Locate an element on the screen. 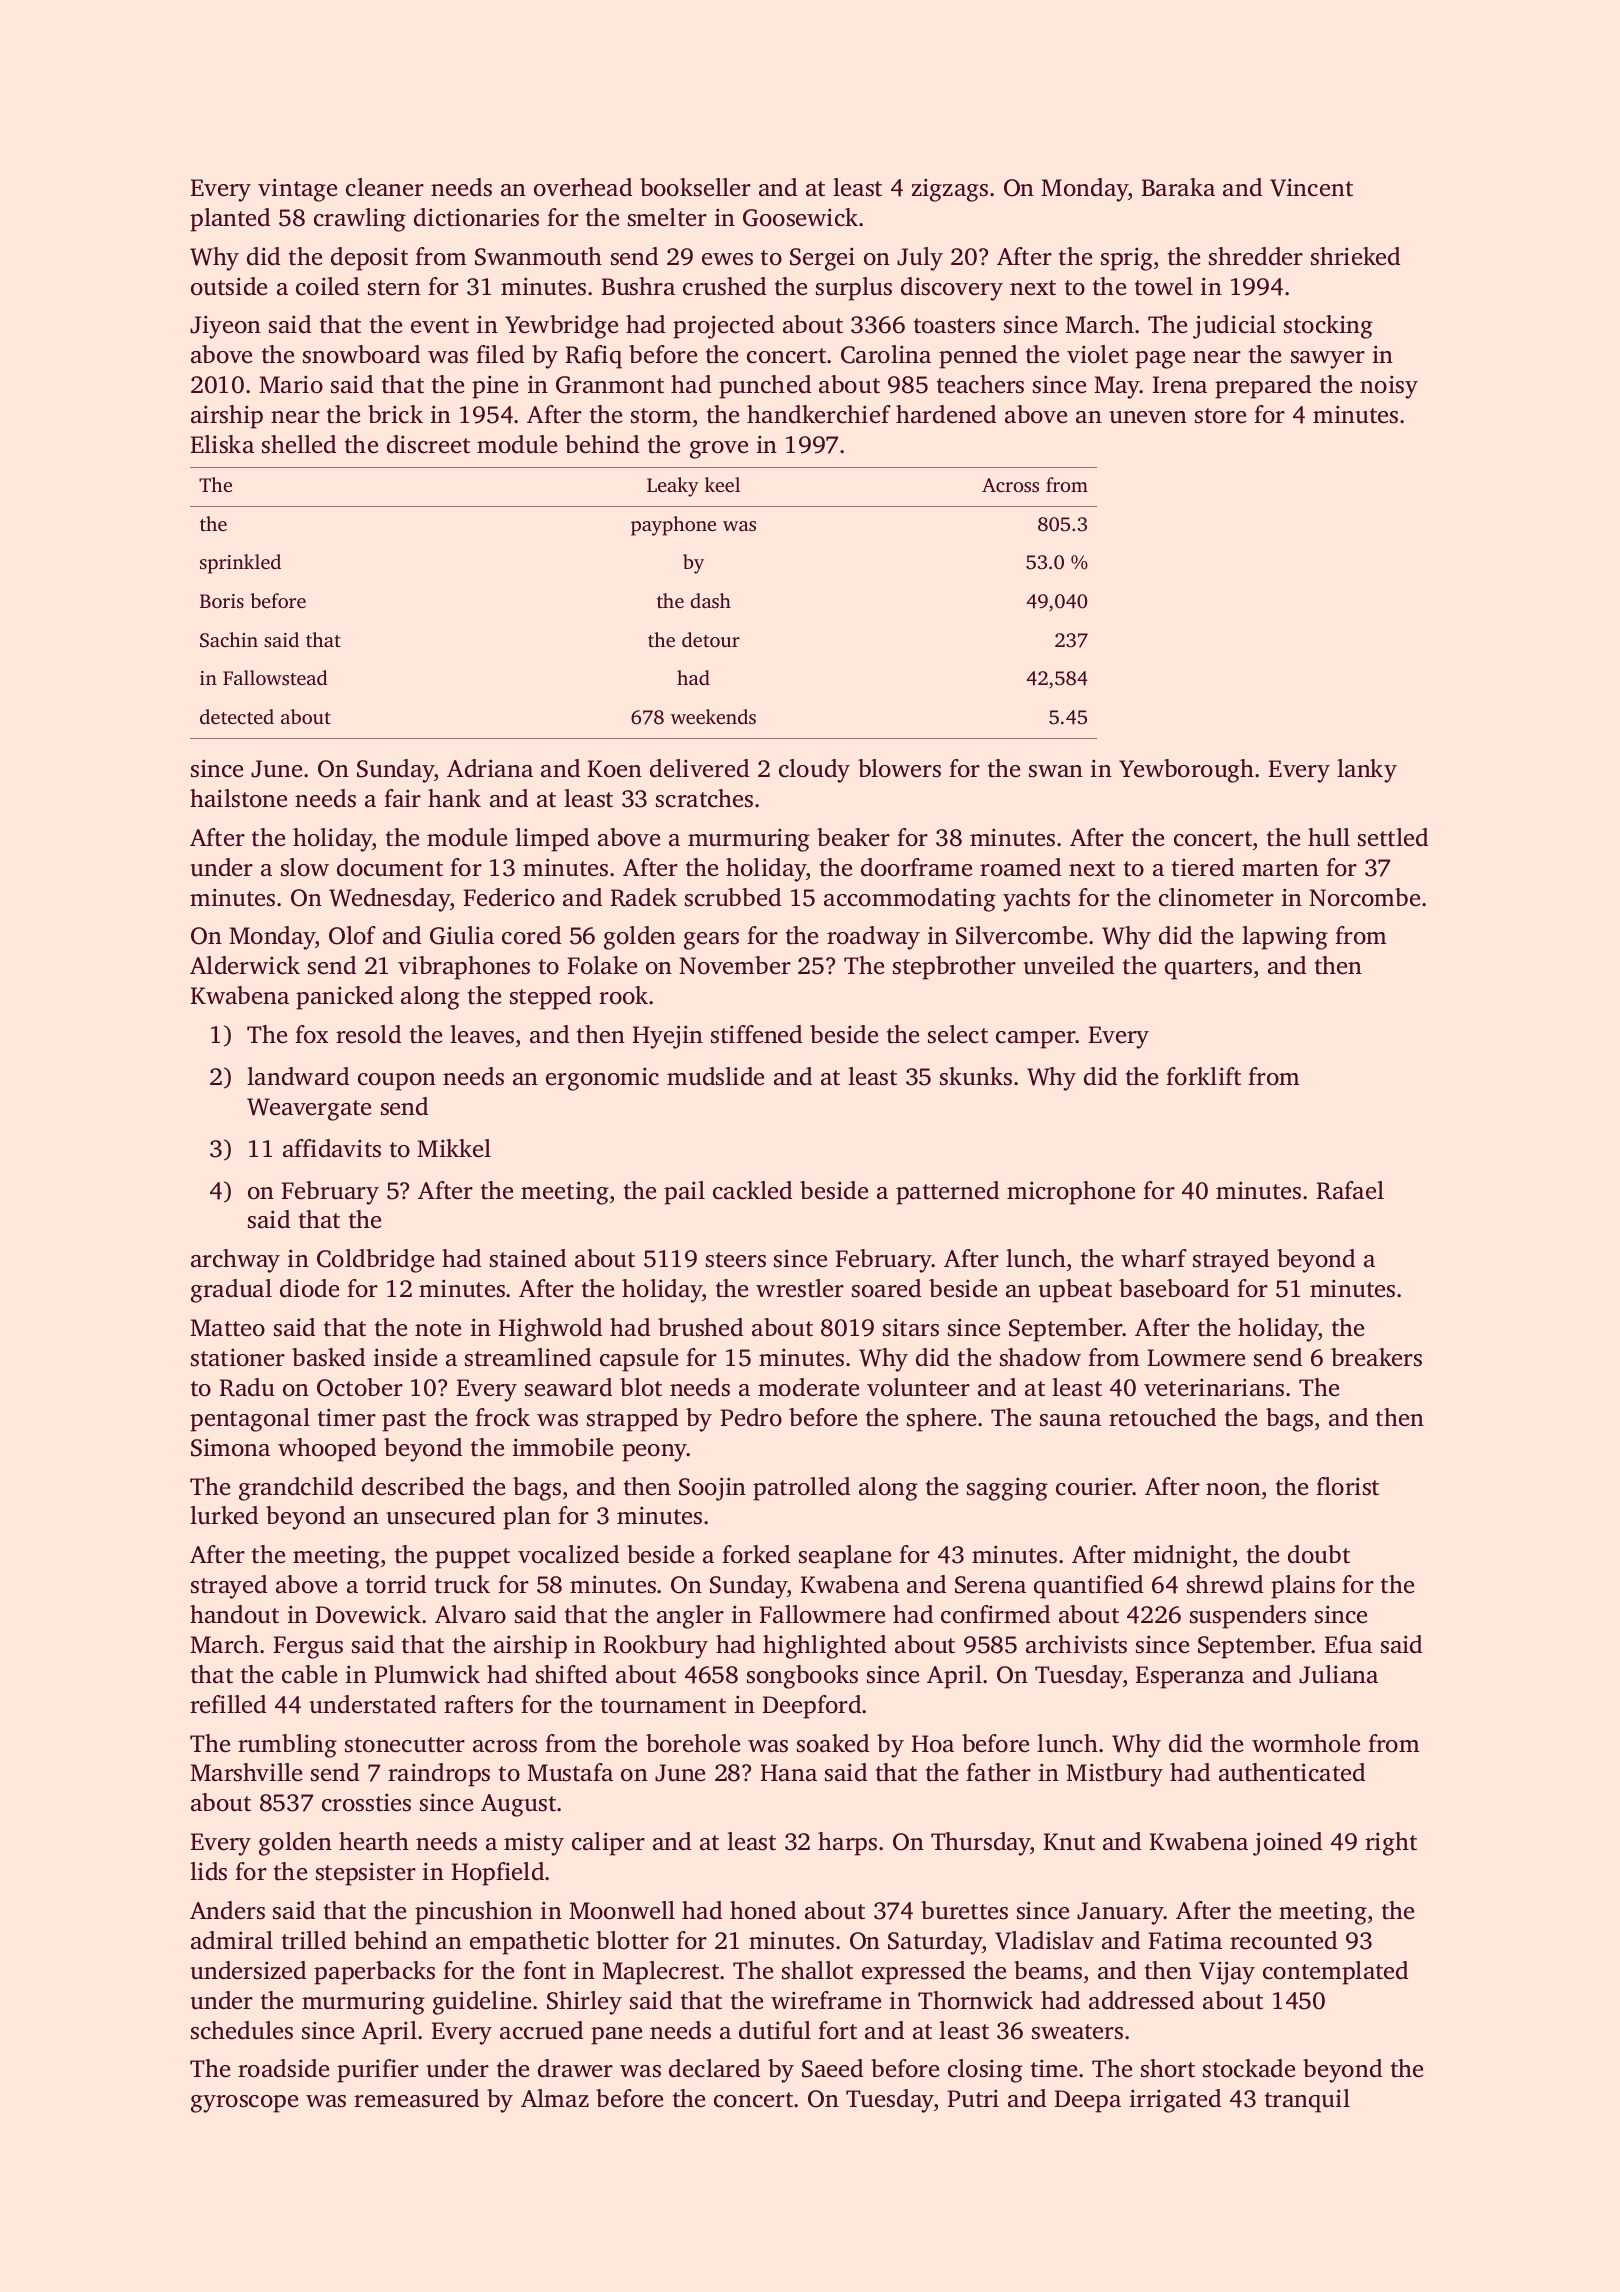 Image resolution: width=1620 pixels, height=2292 pixels. pine is located at coordinates (495, 387).
